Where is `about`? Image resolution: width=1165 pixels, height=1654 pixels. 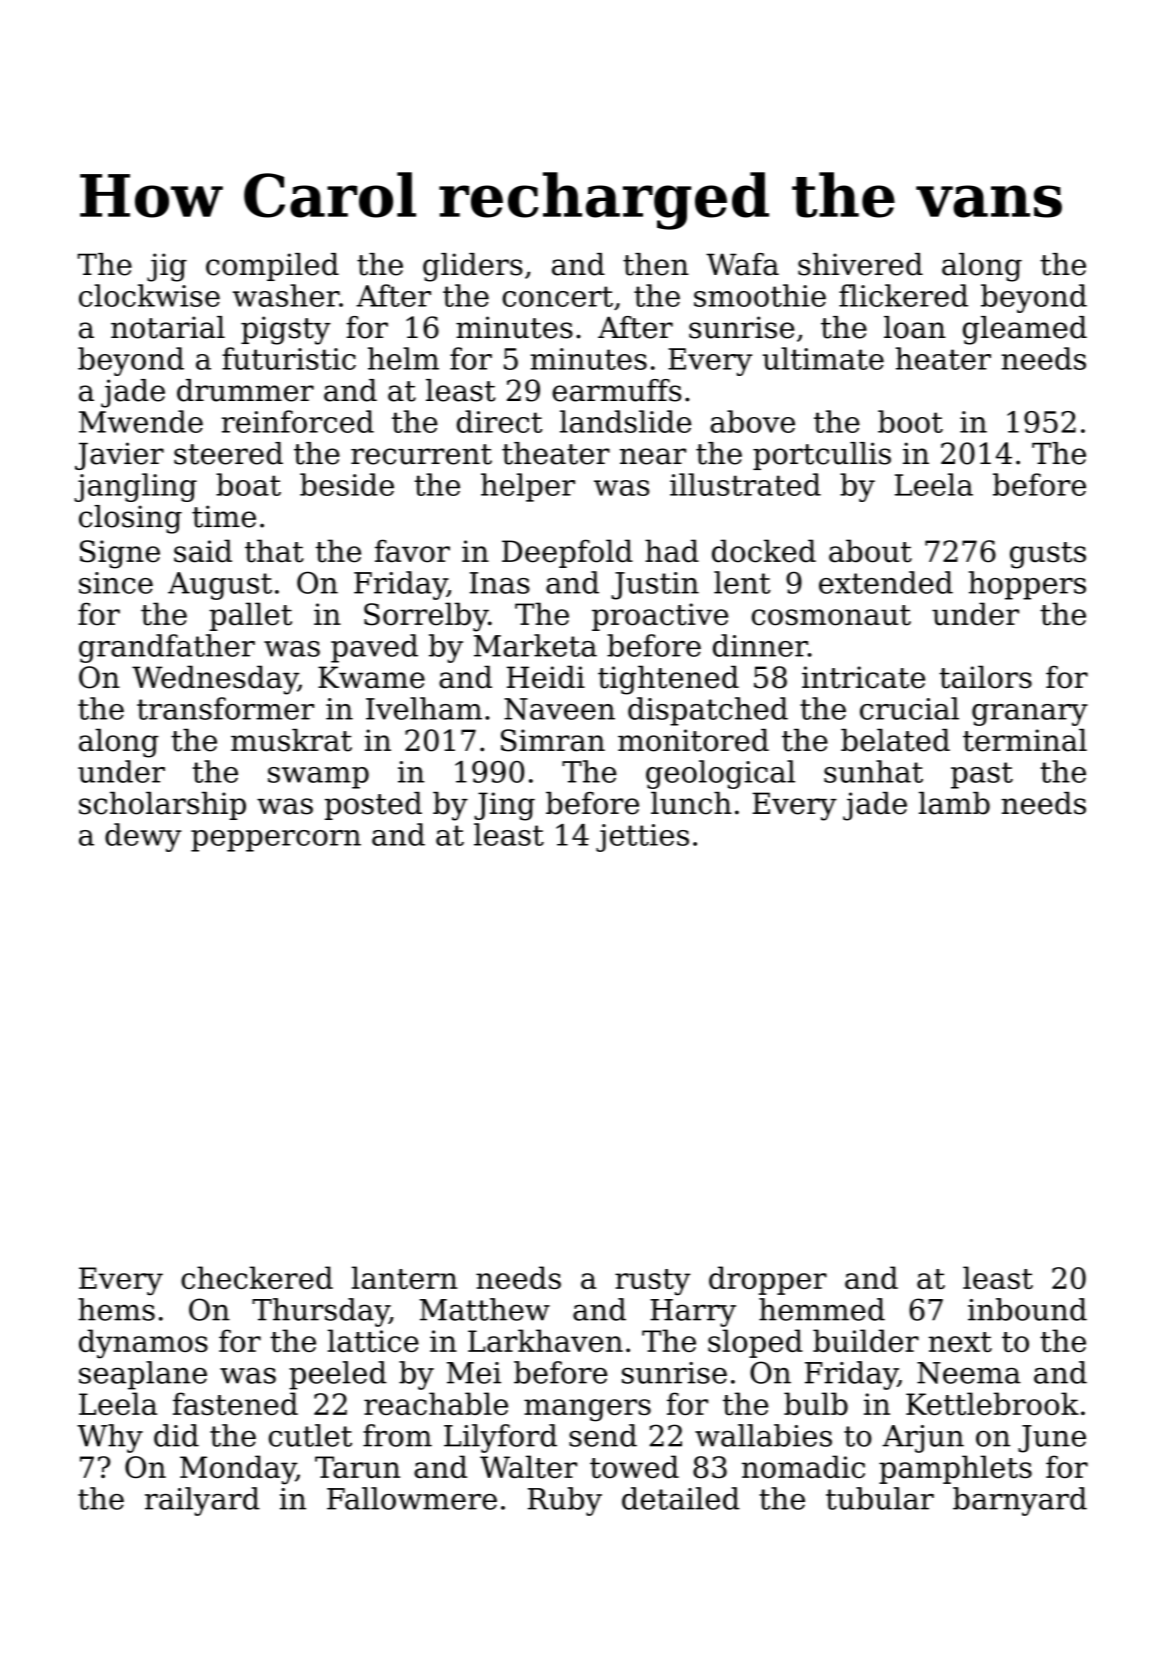 about is located at coordinates (870, 551).
